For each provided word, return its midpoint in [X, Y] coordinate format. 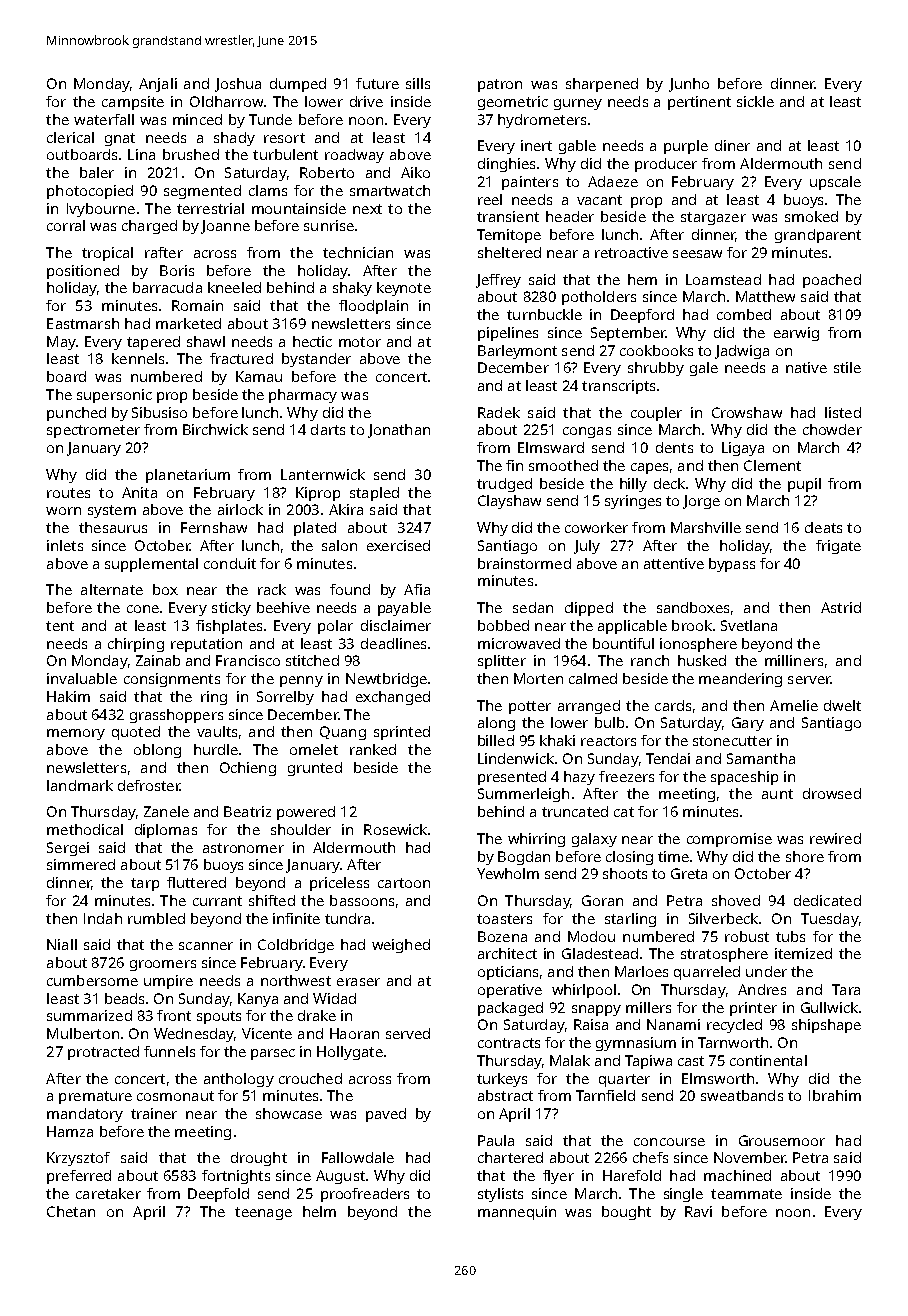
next [367, 209]
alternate [112, 589]
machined [737, 1175]
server [809, 680]
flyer [558, 1177]
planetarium [188, 476]
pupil [804, 485]
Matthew [765, 296]
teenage [263, 1213]
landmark [80, 785]
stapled [374, 494]
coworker [596, 527]
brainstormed [524, 563]
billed [496, 740]
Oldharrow [226, 101]
